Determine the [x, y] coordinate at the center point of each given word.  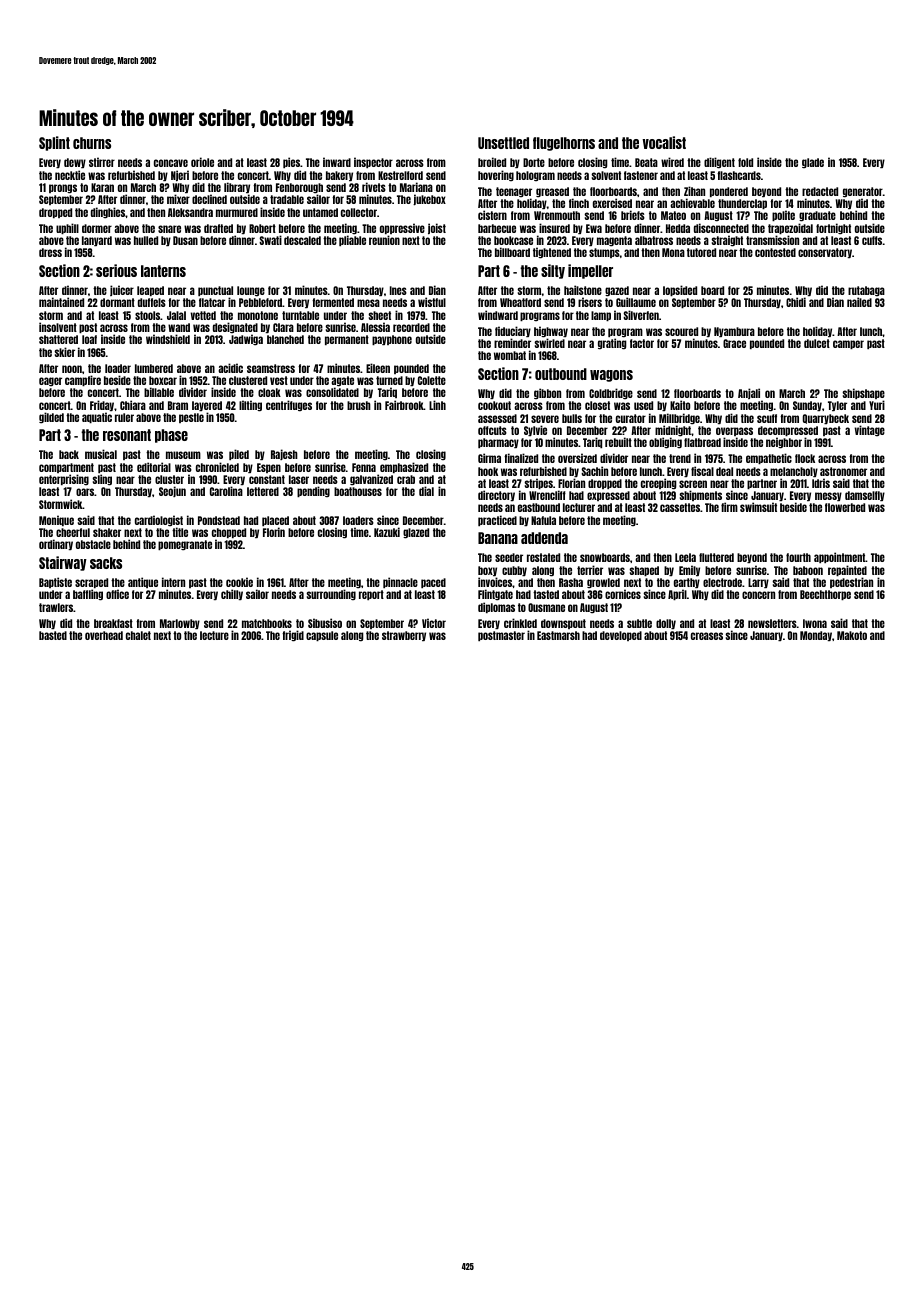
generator [863, 192]
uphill [67, 228]
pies [291, 162]
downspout [563, 624]
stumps [604, 253]
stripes [538, 483]
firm [729, 507]
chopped [229, 534]
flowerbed [845, 507]
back [69, 454]
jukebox [429, 199]
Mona [673, 252]
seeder [509, 557]
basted [53, 635]
